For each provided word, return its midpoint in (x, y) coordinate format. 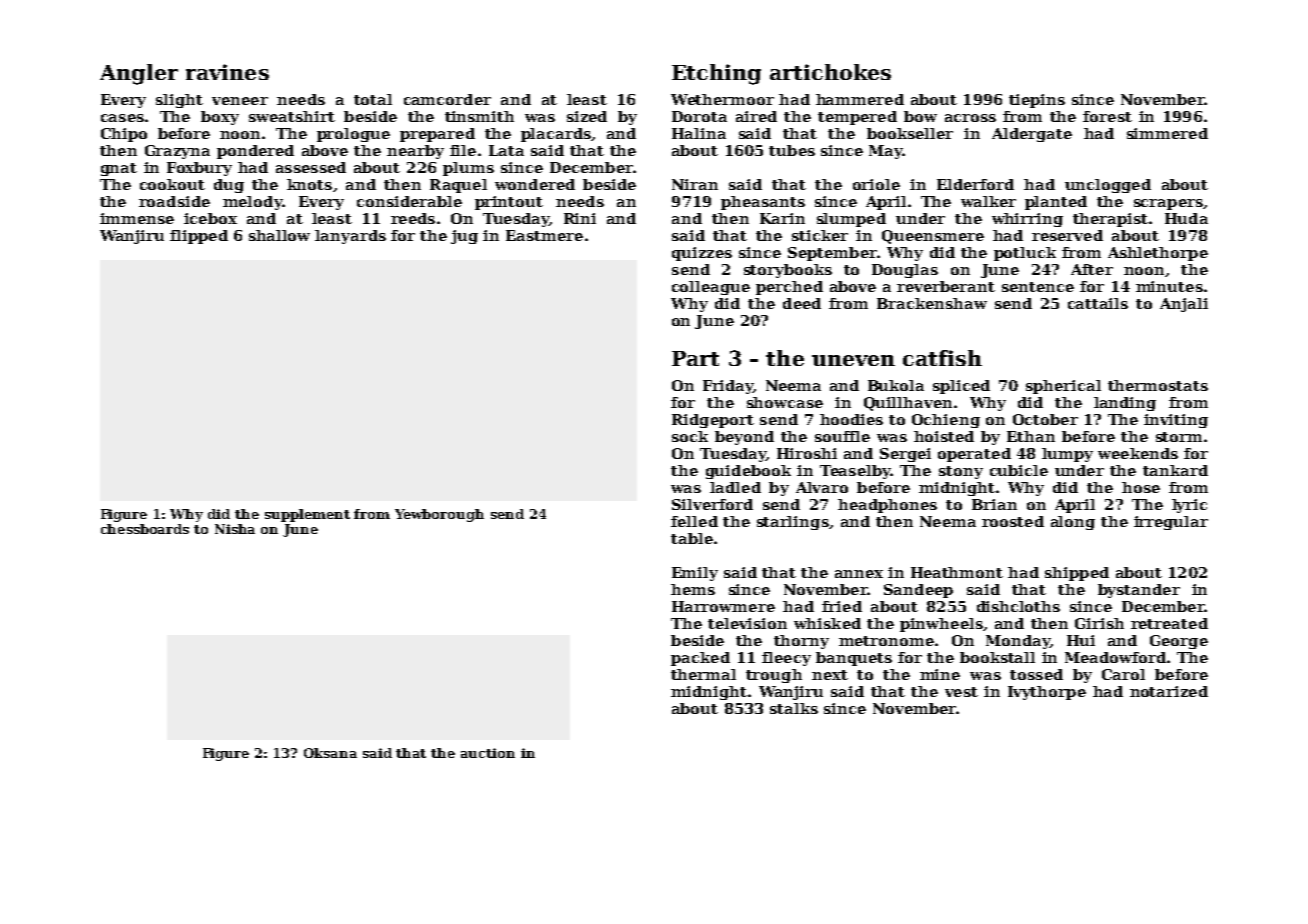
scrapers (1168, 204)
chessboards (145, 529)
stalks (794, 708)
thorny (801, 642)
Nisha (235, 529)
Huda (1186, 218)
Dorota (699, 116)
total (373, 99)
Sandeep (918, 591)
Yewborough (439, 515)
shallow (279, 235)
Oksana (330, 753)
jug (464, 237)
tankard (1175, 470)
